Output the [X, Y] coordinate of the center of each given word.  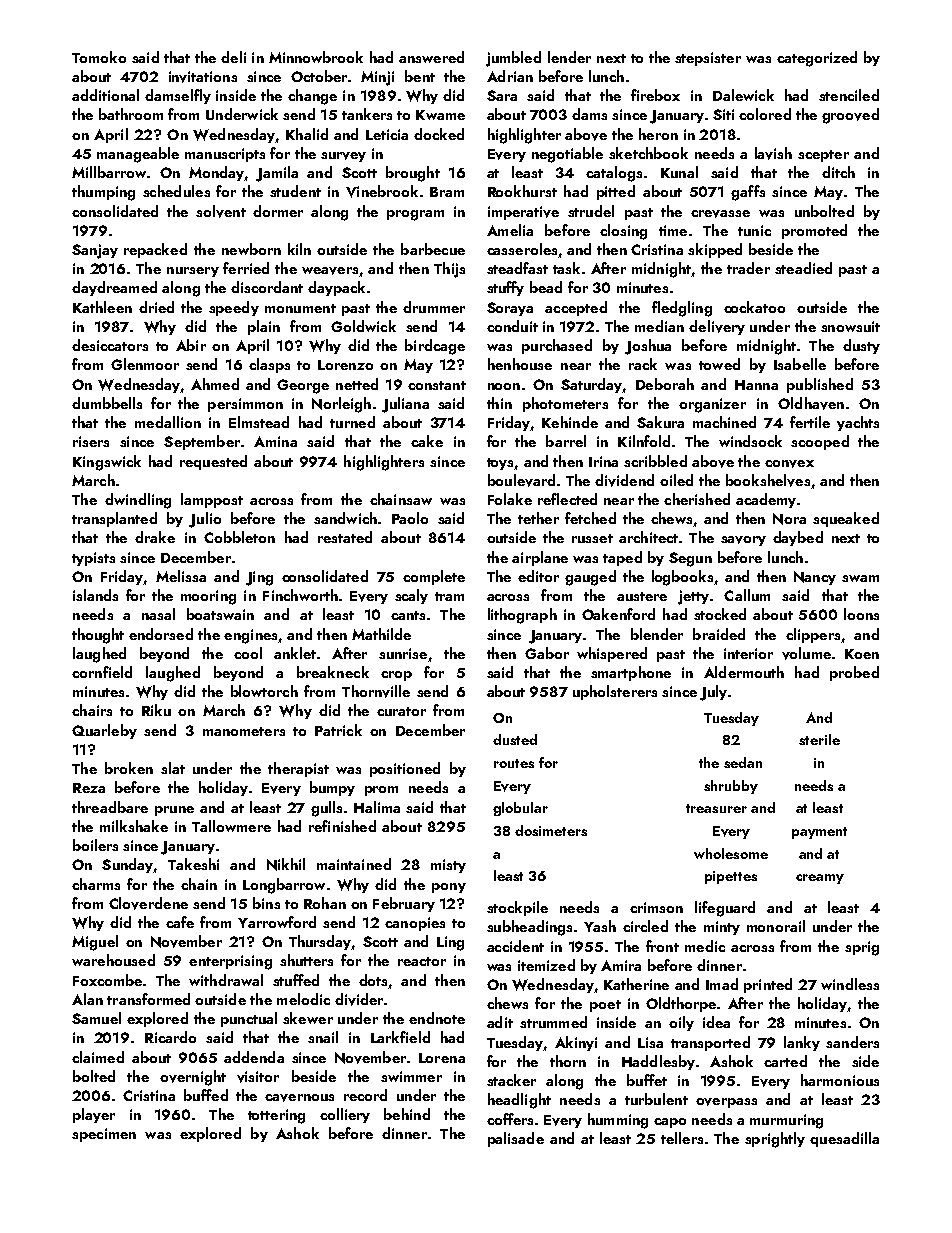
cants [408, 615]
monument [300, 308]
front [662, 946]
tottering [276, 1116]
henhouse [520, 364]
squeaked [846, 519]
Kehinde [570, 422]
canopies [415, 924]
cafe [180, 922]
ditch [838, 172]
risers [91, 441]
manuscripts [225, 155]
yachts [858, 423]
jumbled [513, 59]
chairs [92, 710]
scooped [820, 442]
